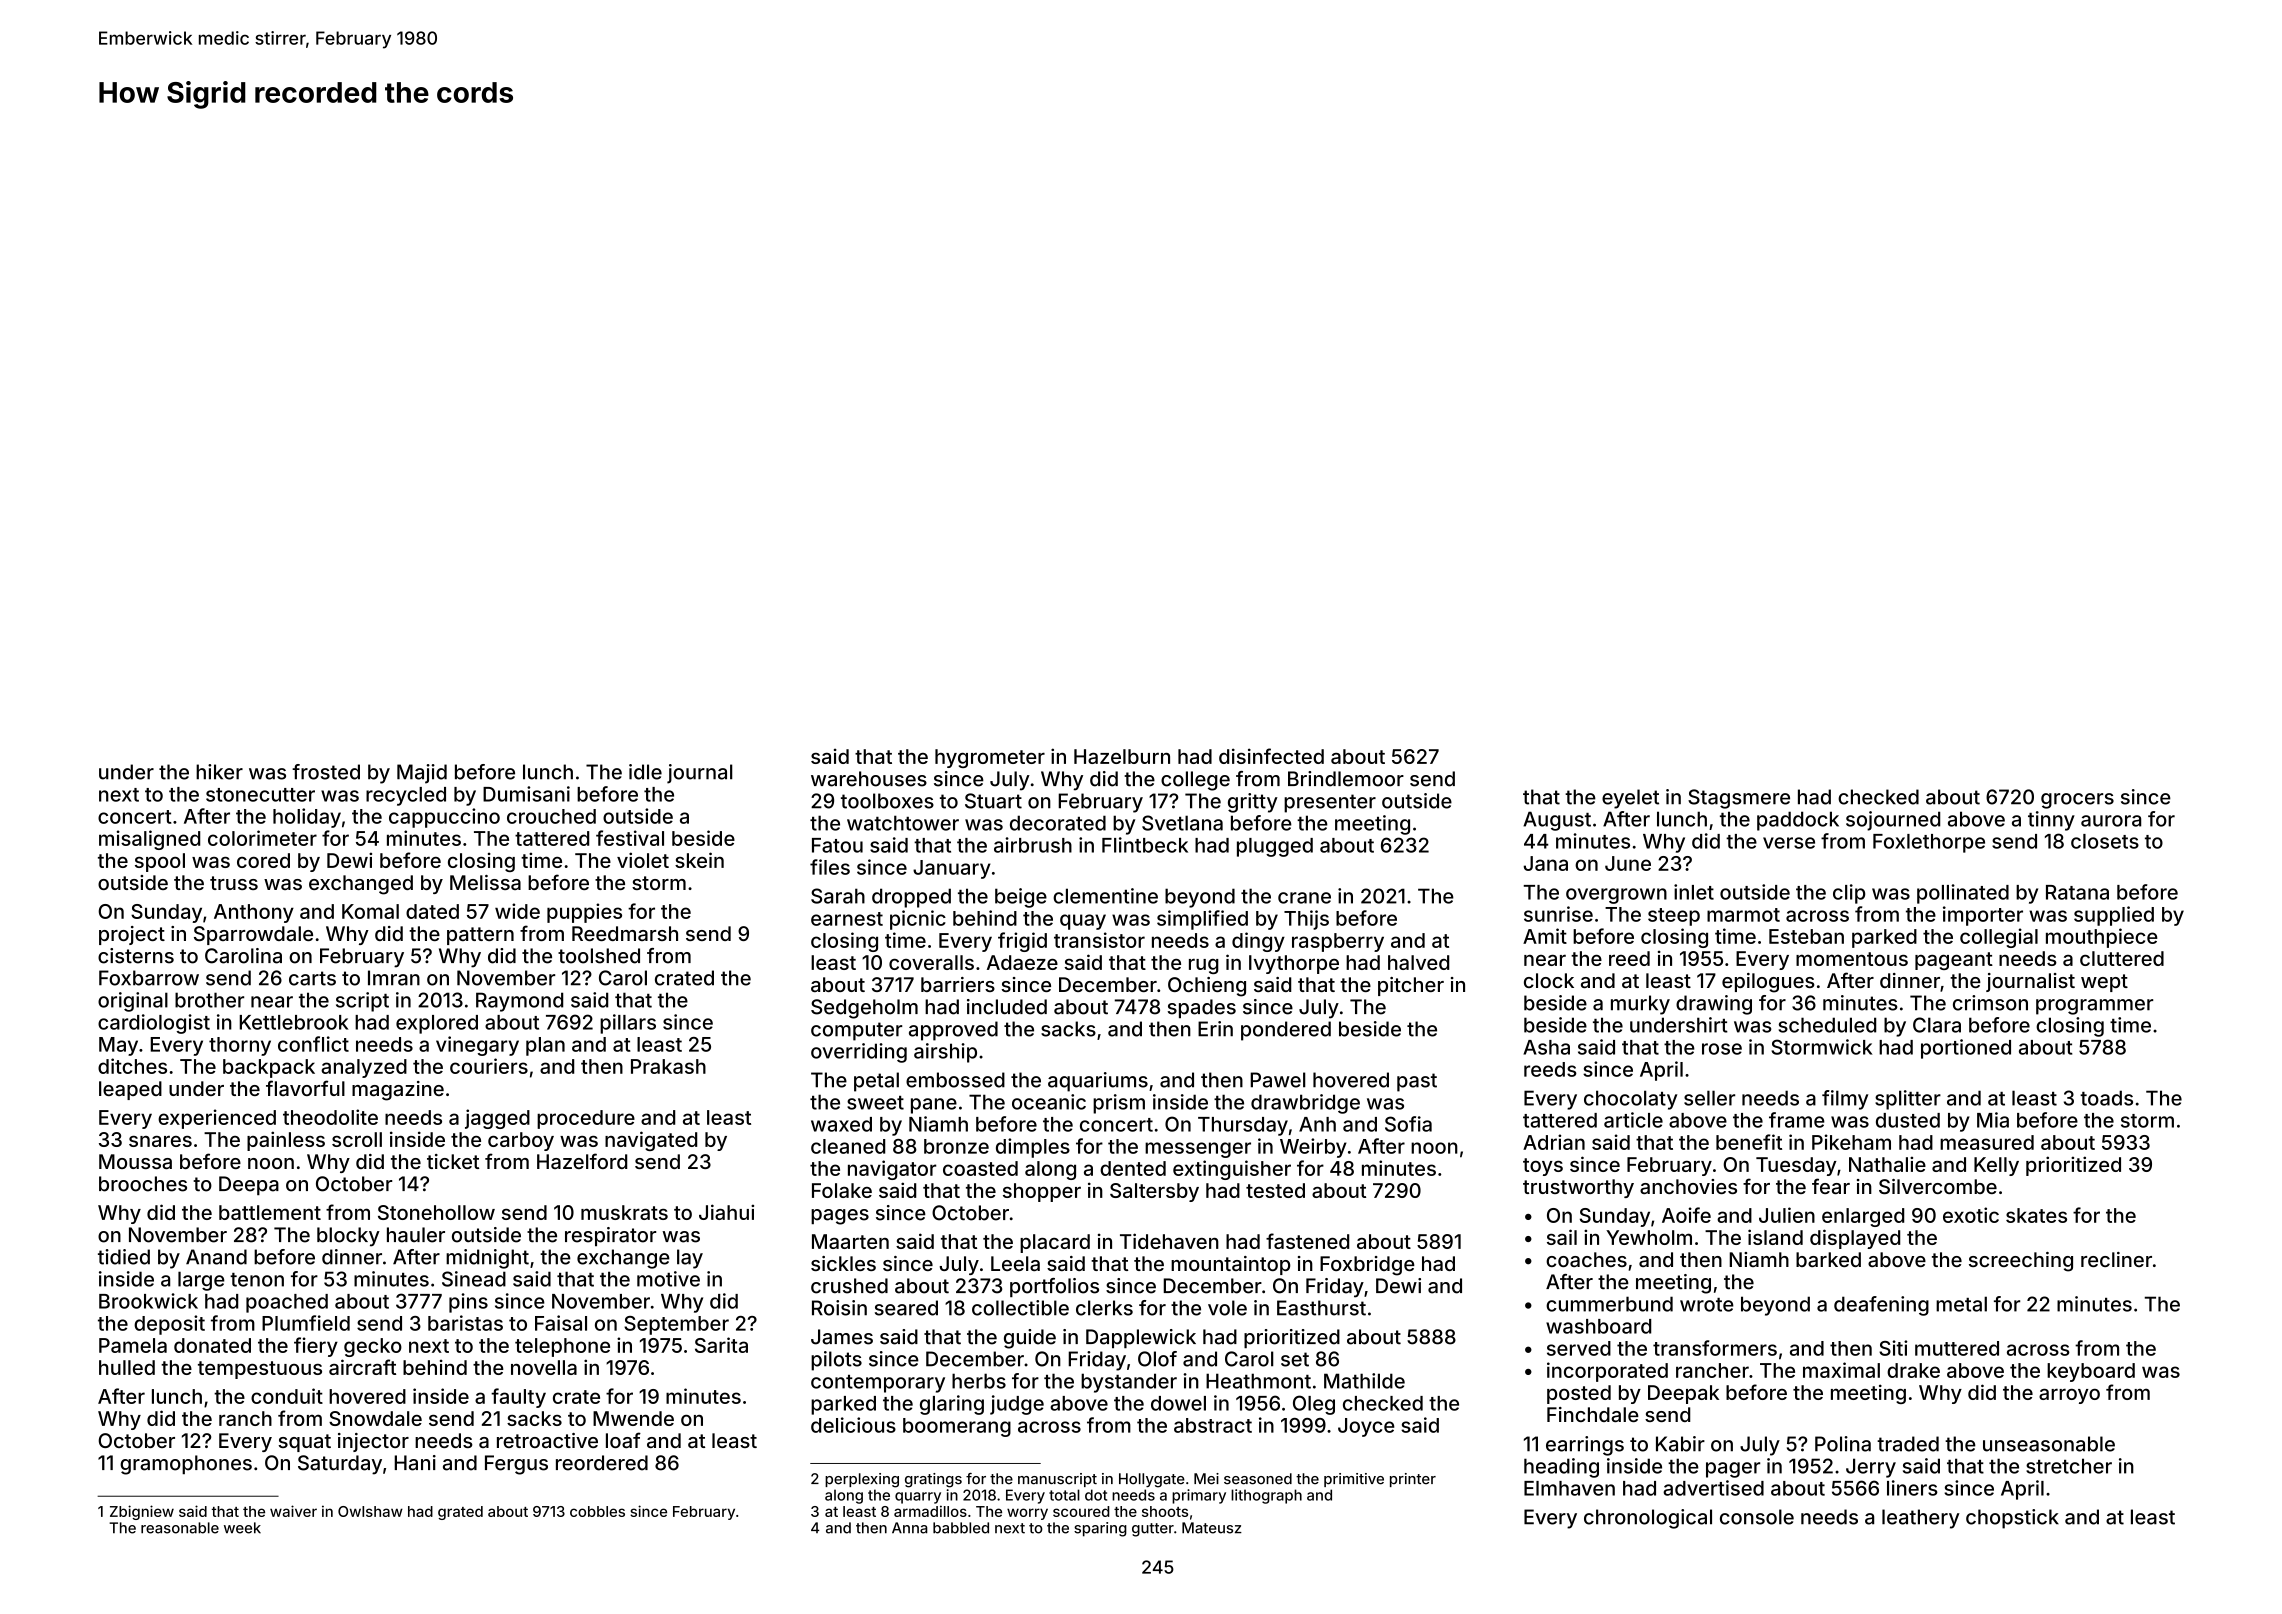  I want to click on hygrometer, so click(990, 758).
